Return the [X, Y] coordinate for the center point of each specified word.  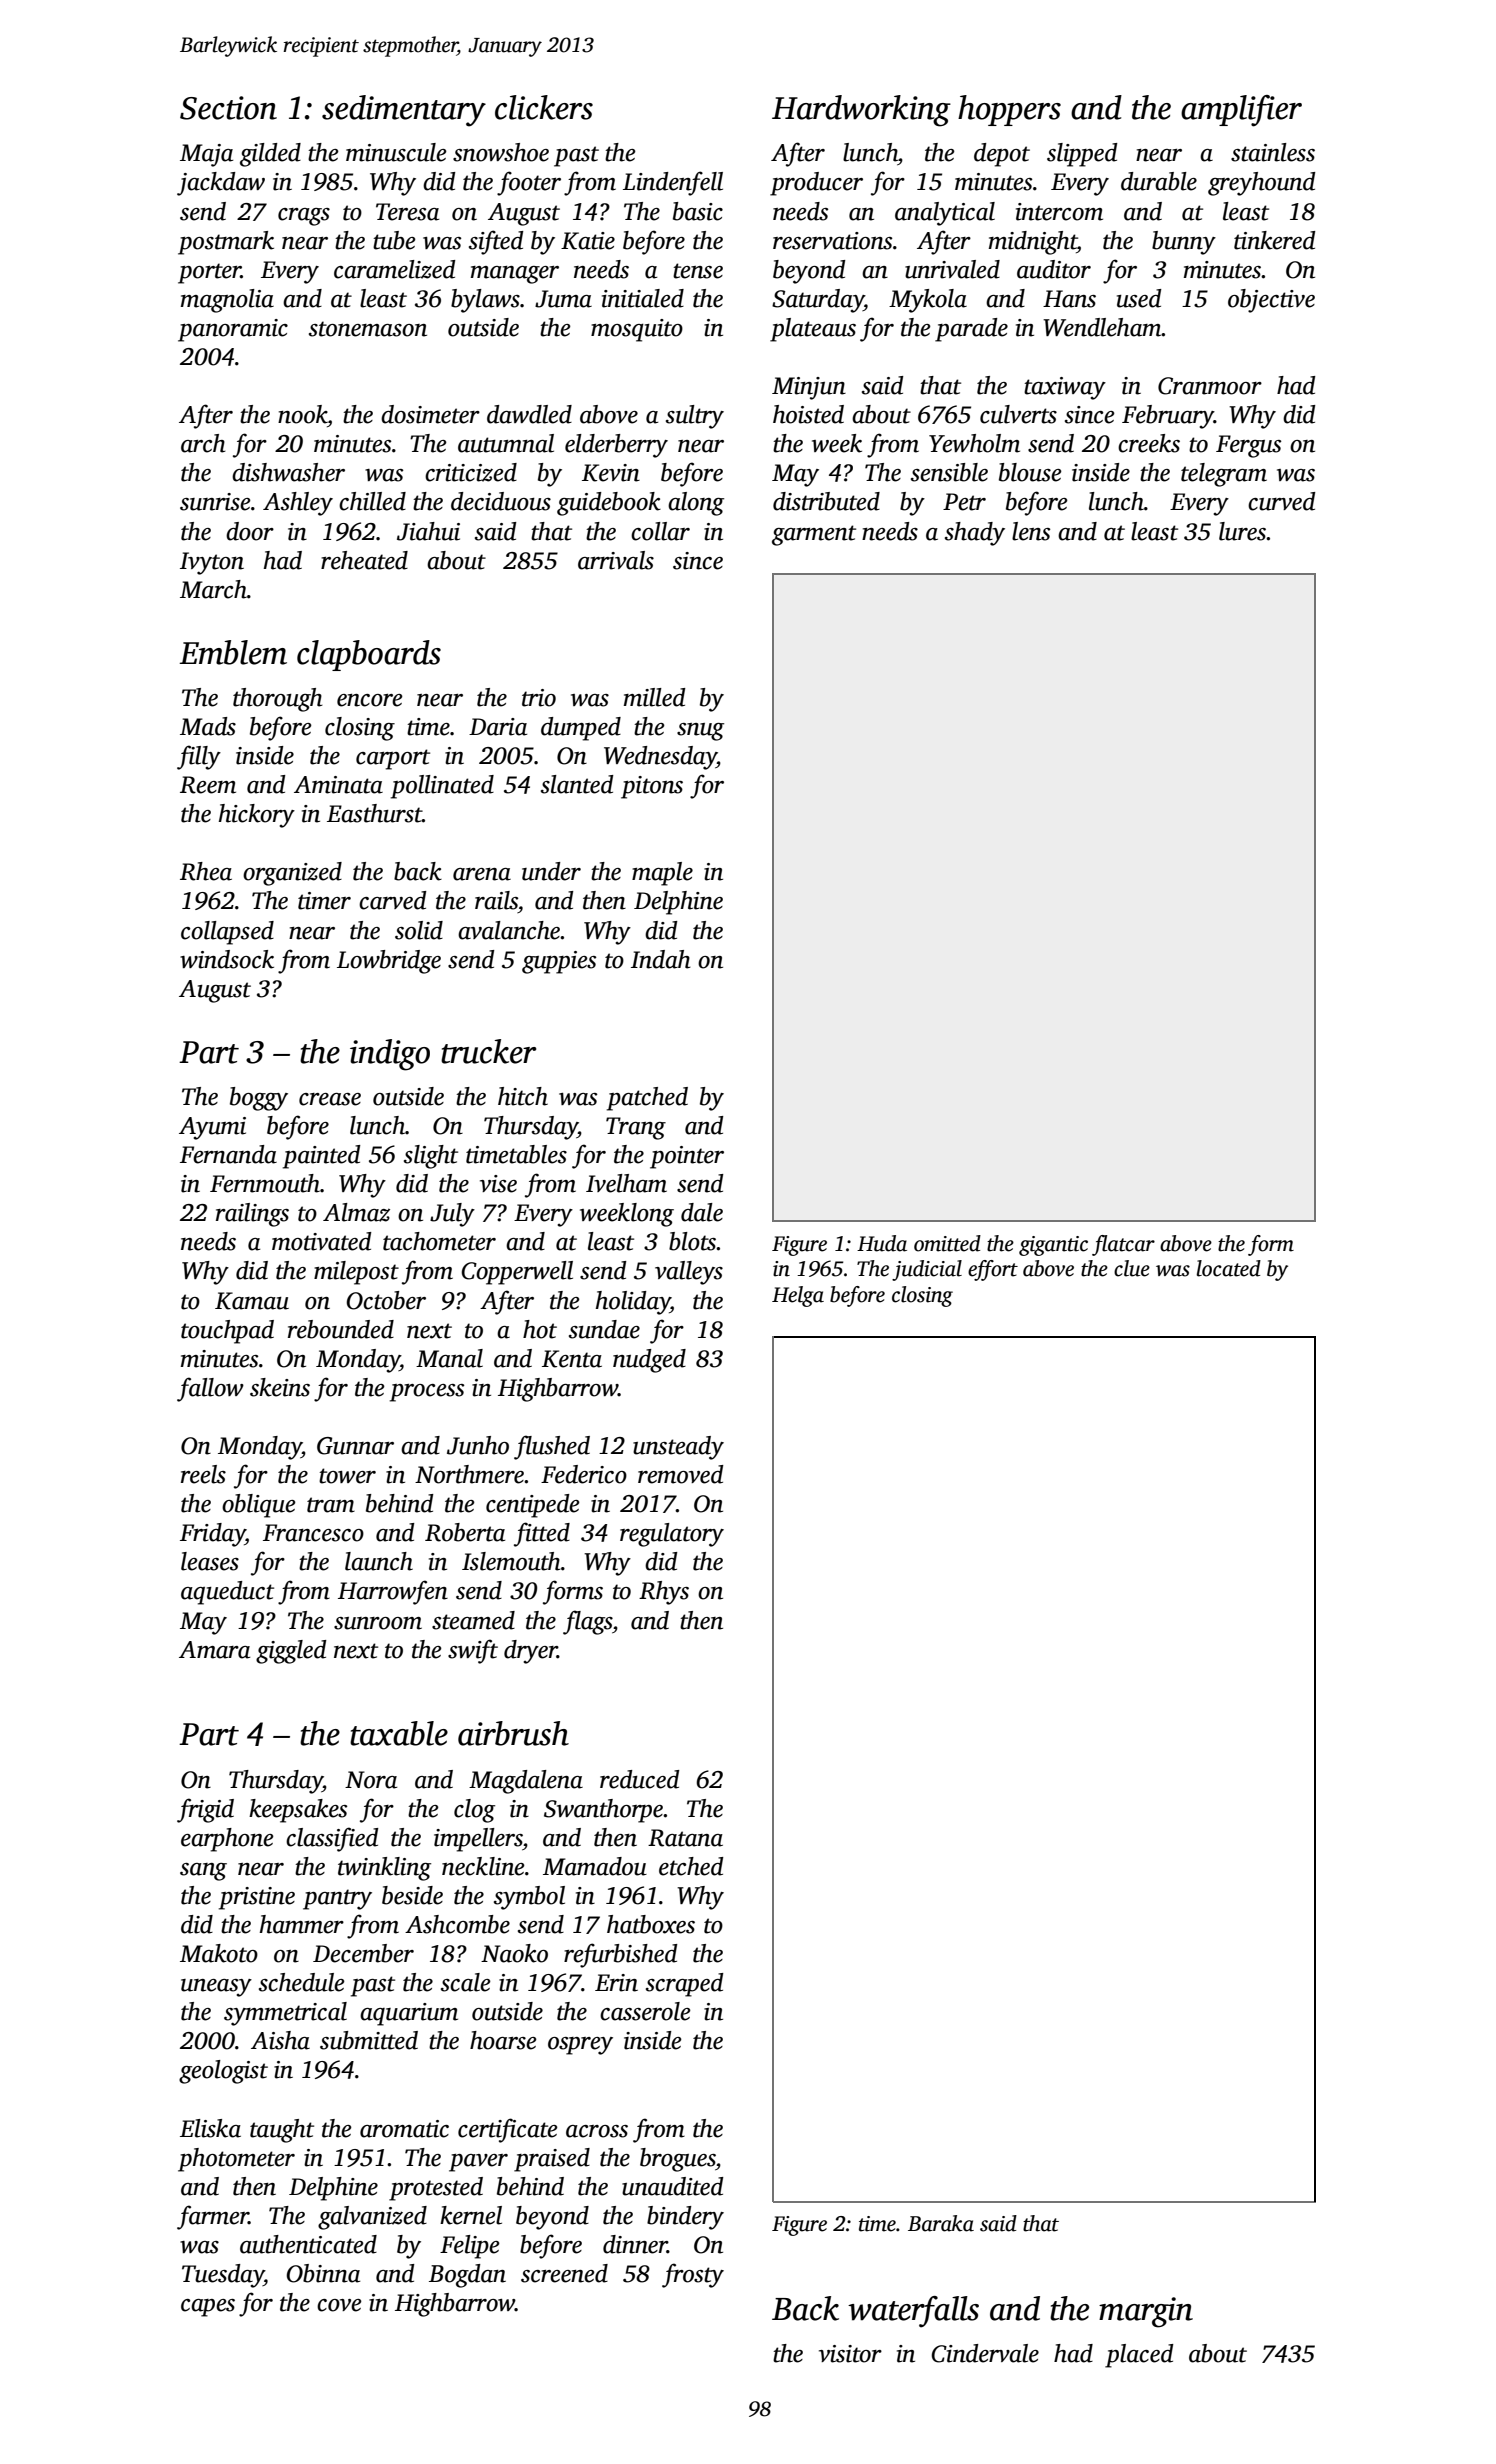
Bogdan [467, 2276]
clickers [544, 107]
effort [993, 1270]
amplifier [1241, 111]
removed [680, 1474]
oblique [259, 1506]
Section [228, 108]
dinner [635, 2244]
